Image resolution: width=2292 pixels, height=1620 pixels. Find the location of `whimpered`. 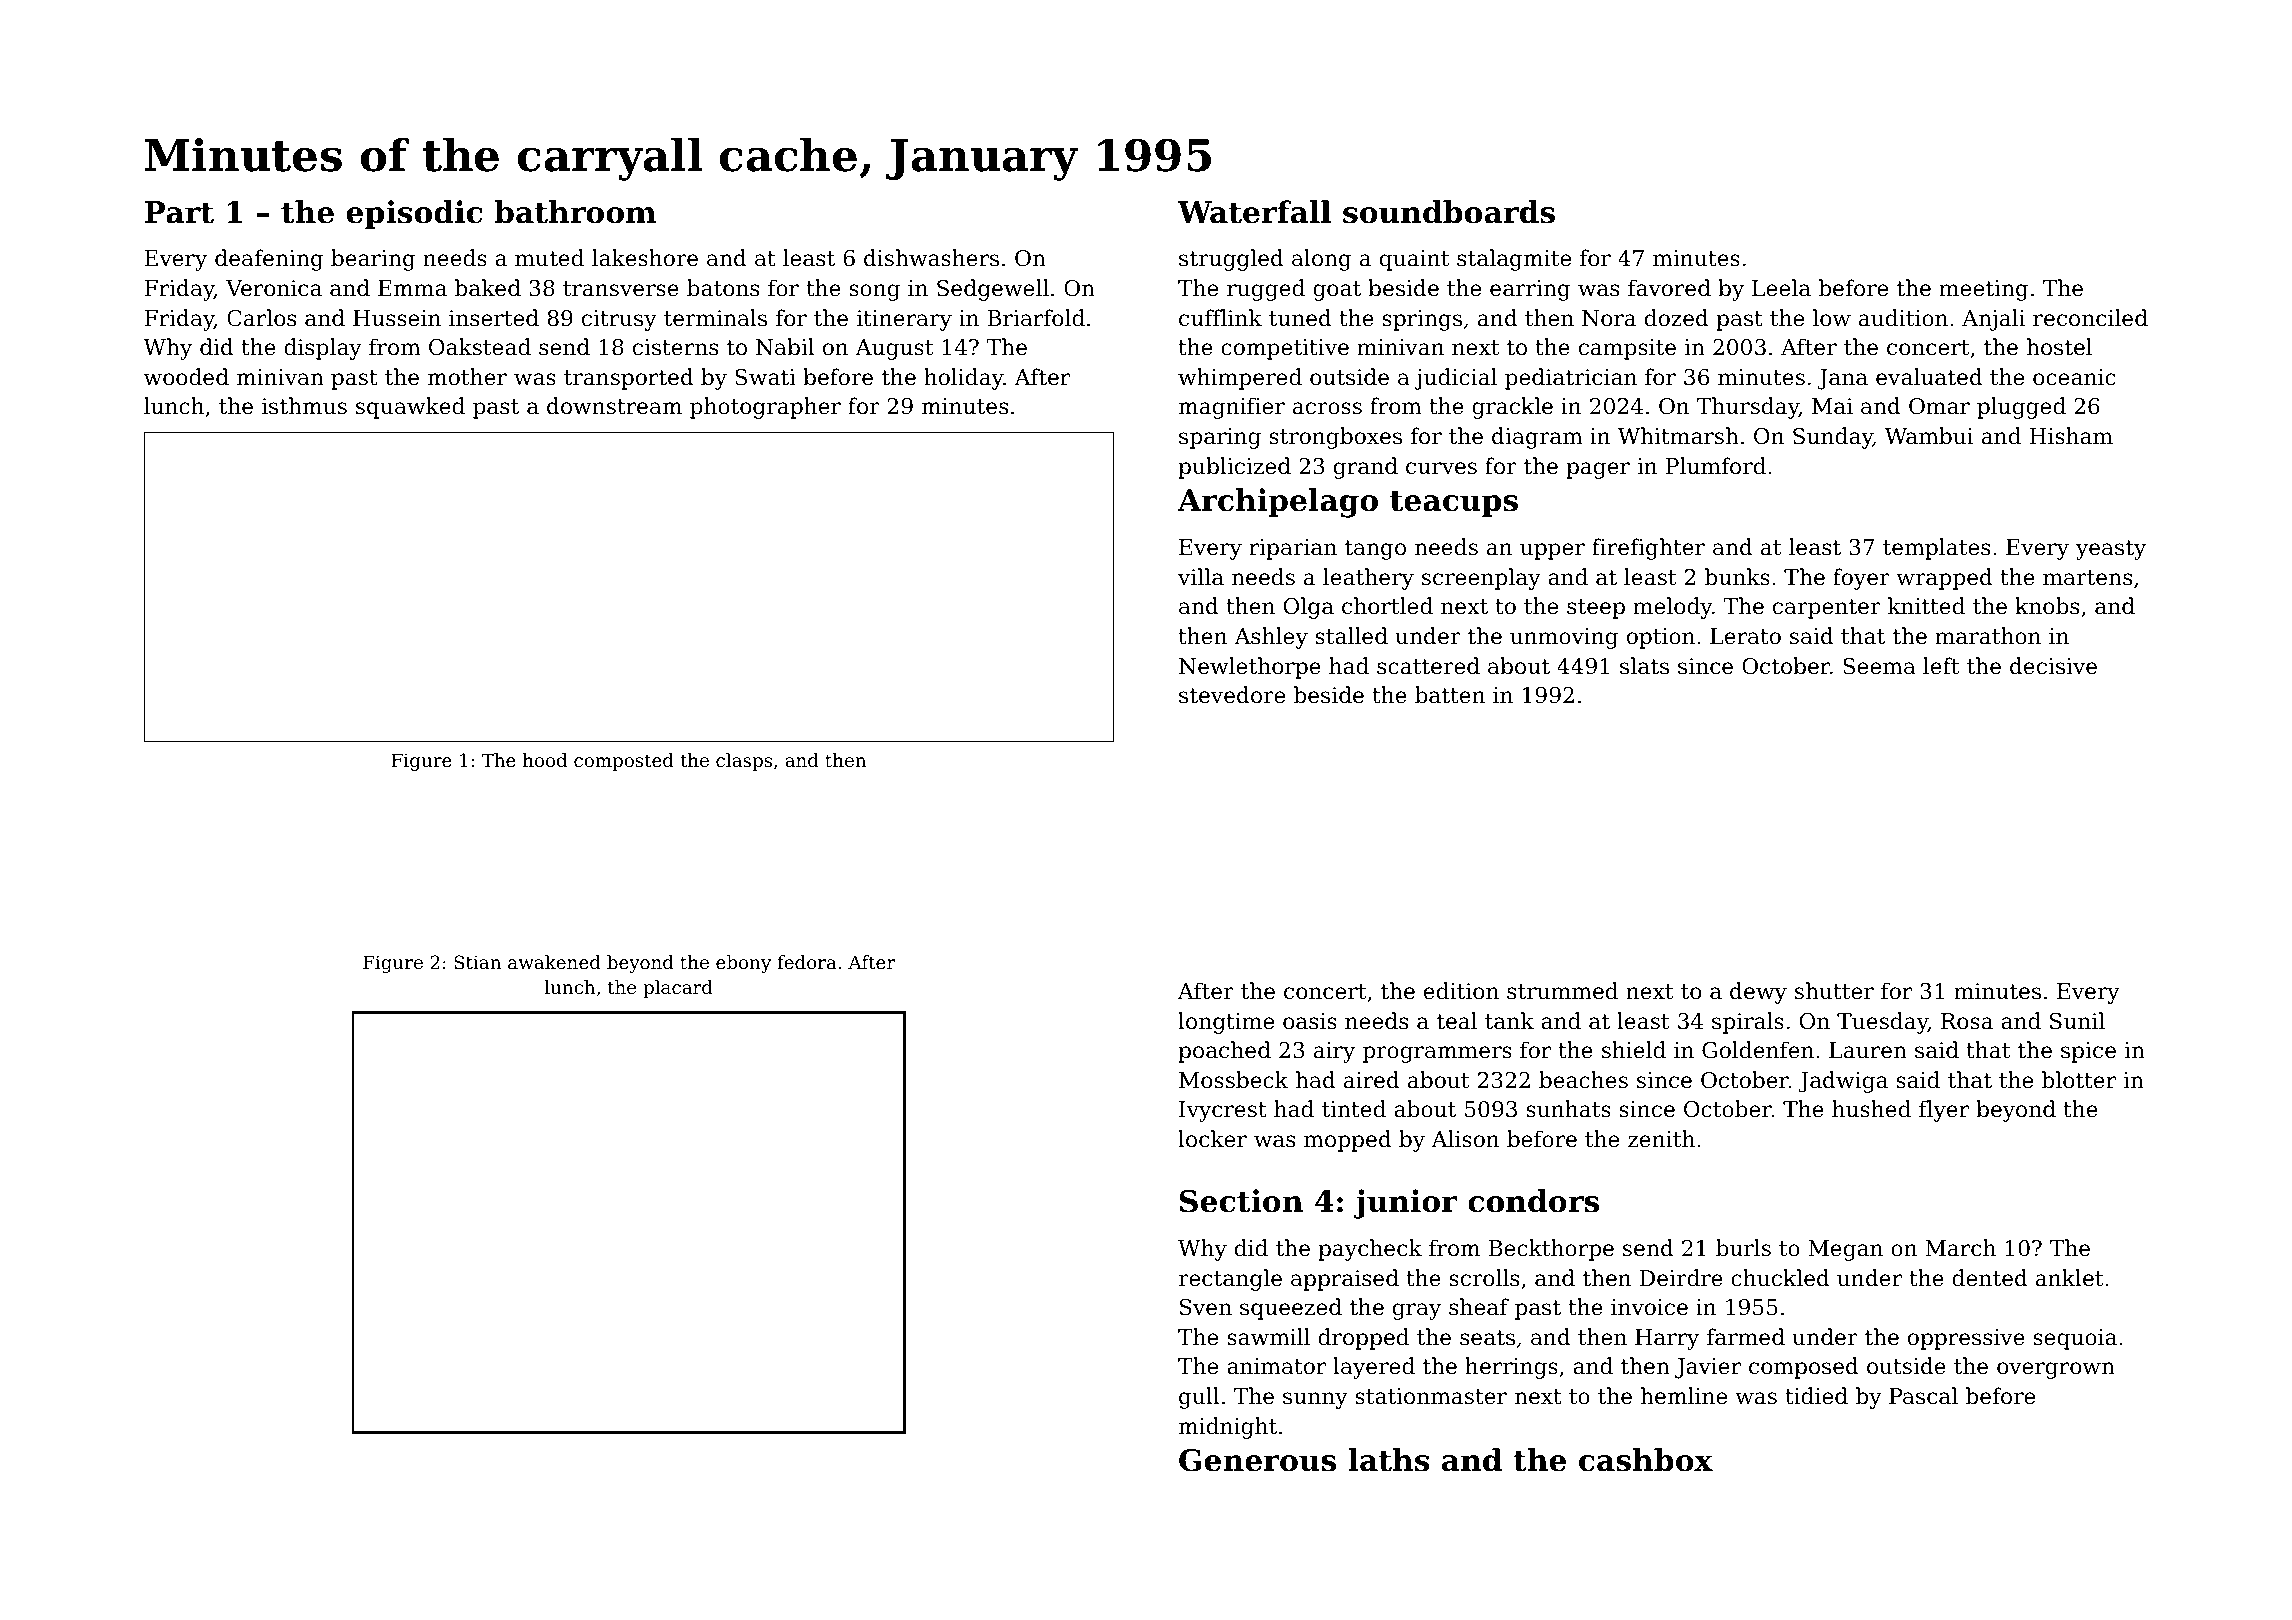

whimpered is located at coordinates (1240, 379).
